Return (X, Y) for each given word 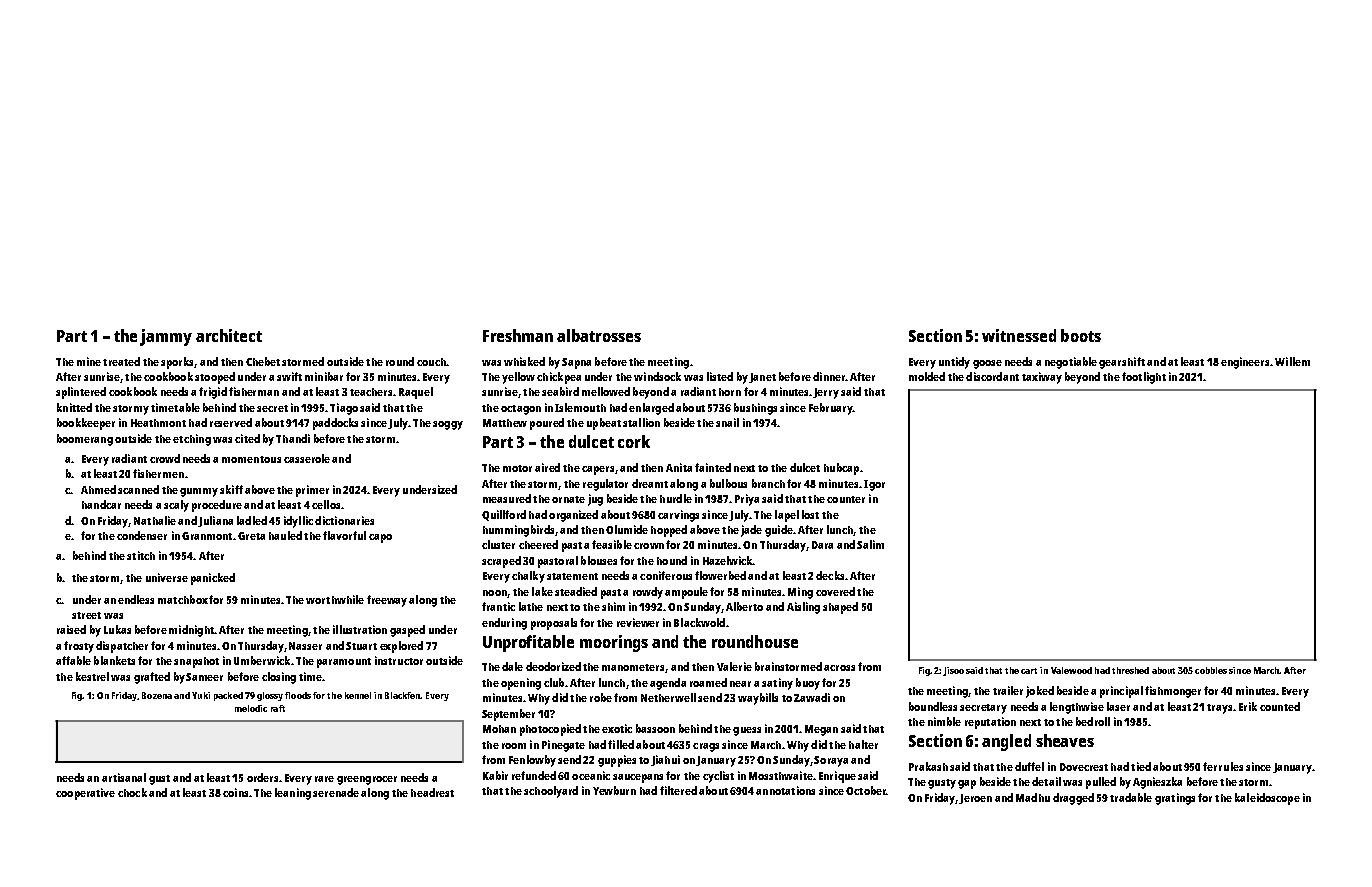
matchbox (183, 599)
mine (89, 361)
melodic (251, 708)
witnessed (1019, 335)
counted (1280, 706)
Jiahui (665, 760)
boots (1081, 335)
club (554, 682)
